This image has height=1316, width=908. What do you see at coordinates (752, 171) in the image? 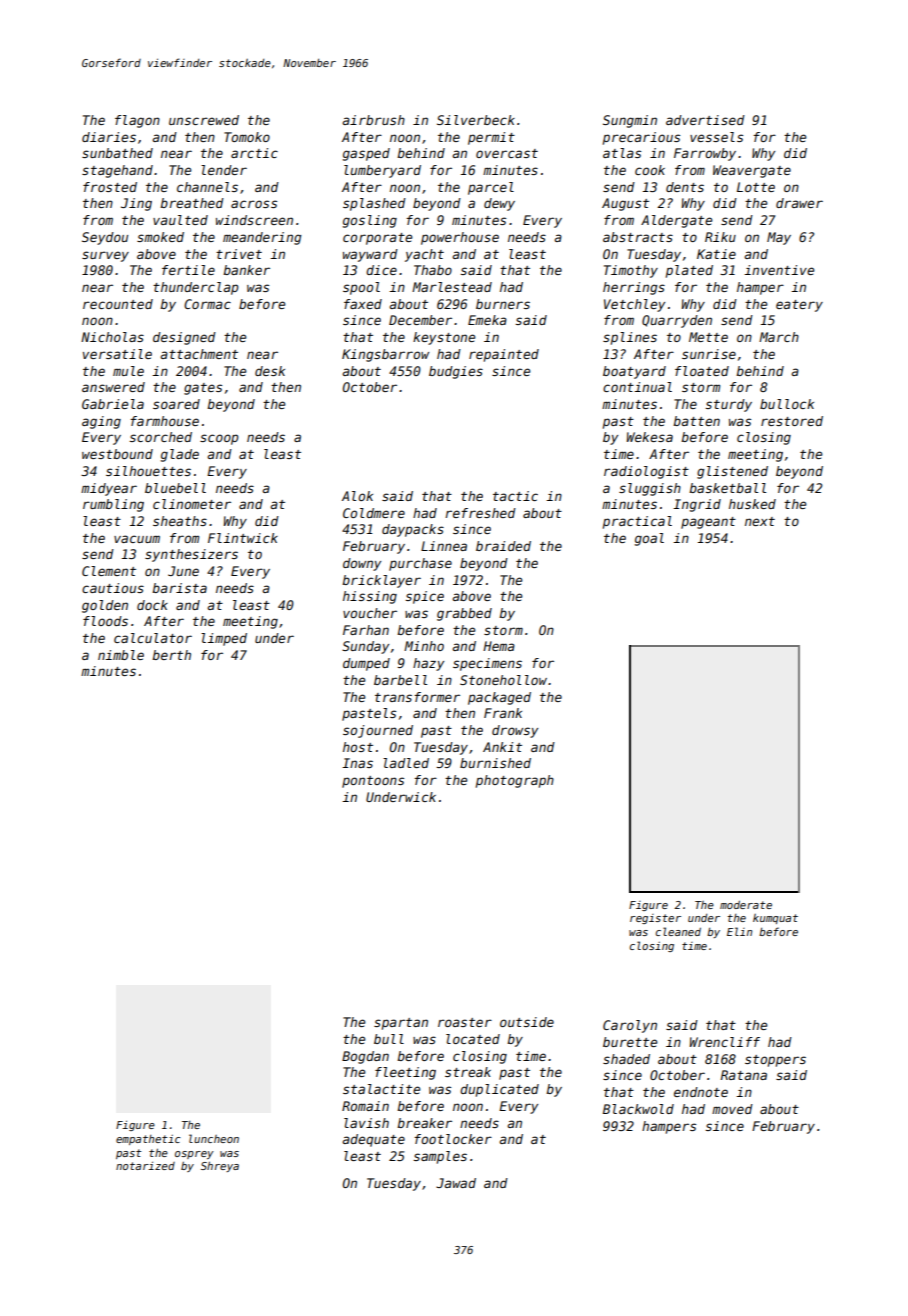
I see `Weavergate` at bounding box center [752, 171].
